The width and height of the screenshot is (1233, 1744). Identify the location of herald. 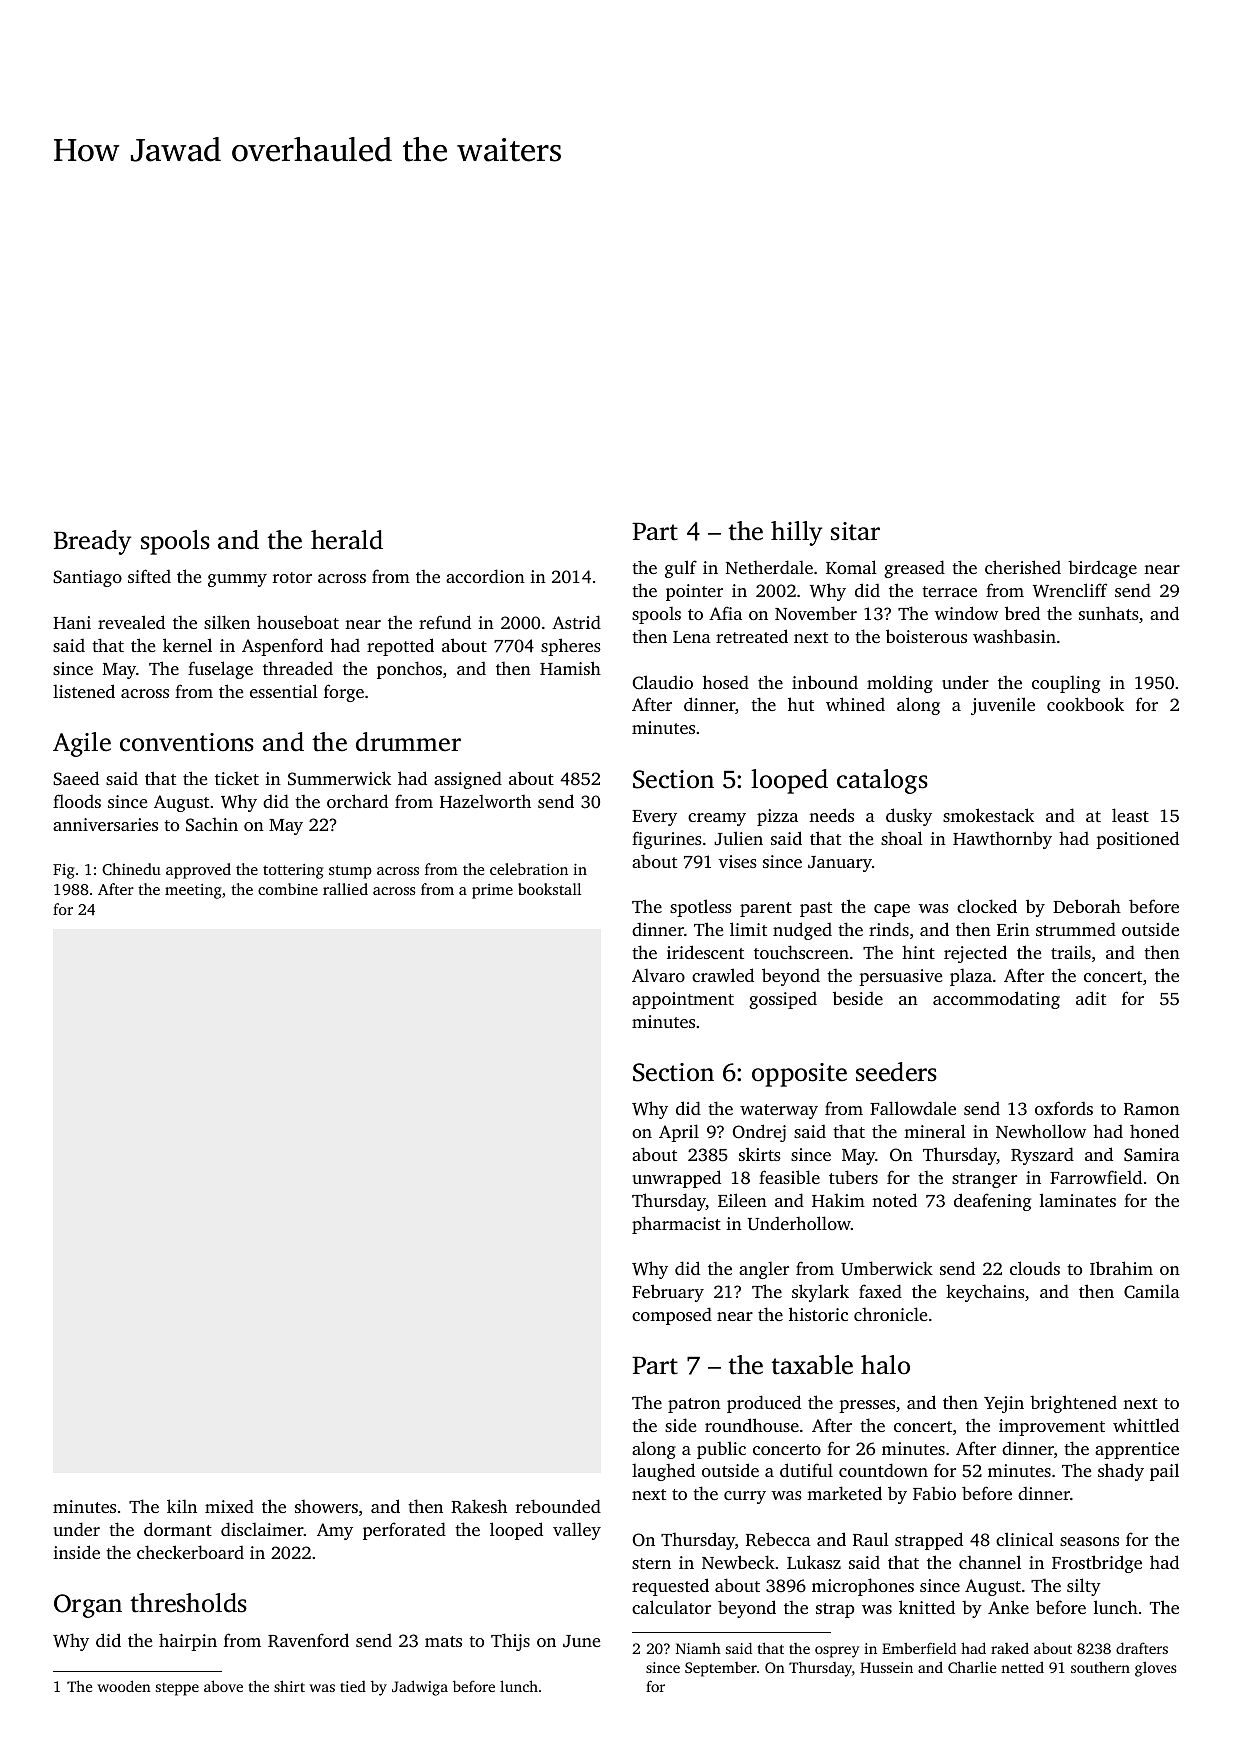
(347, 540).
